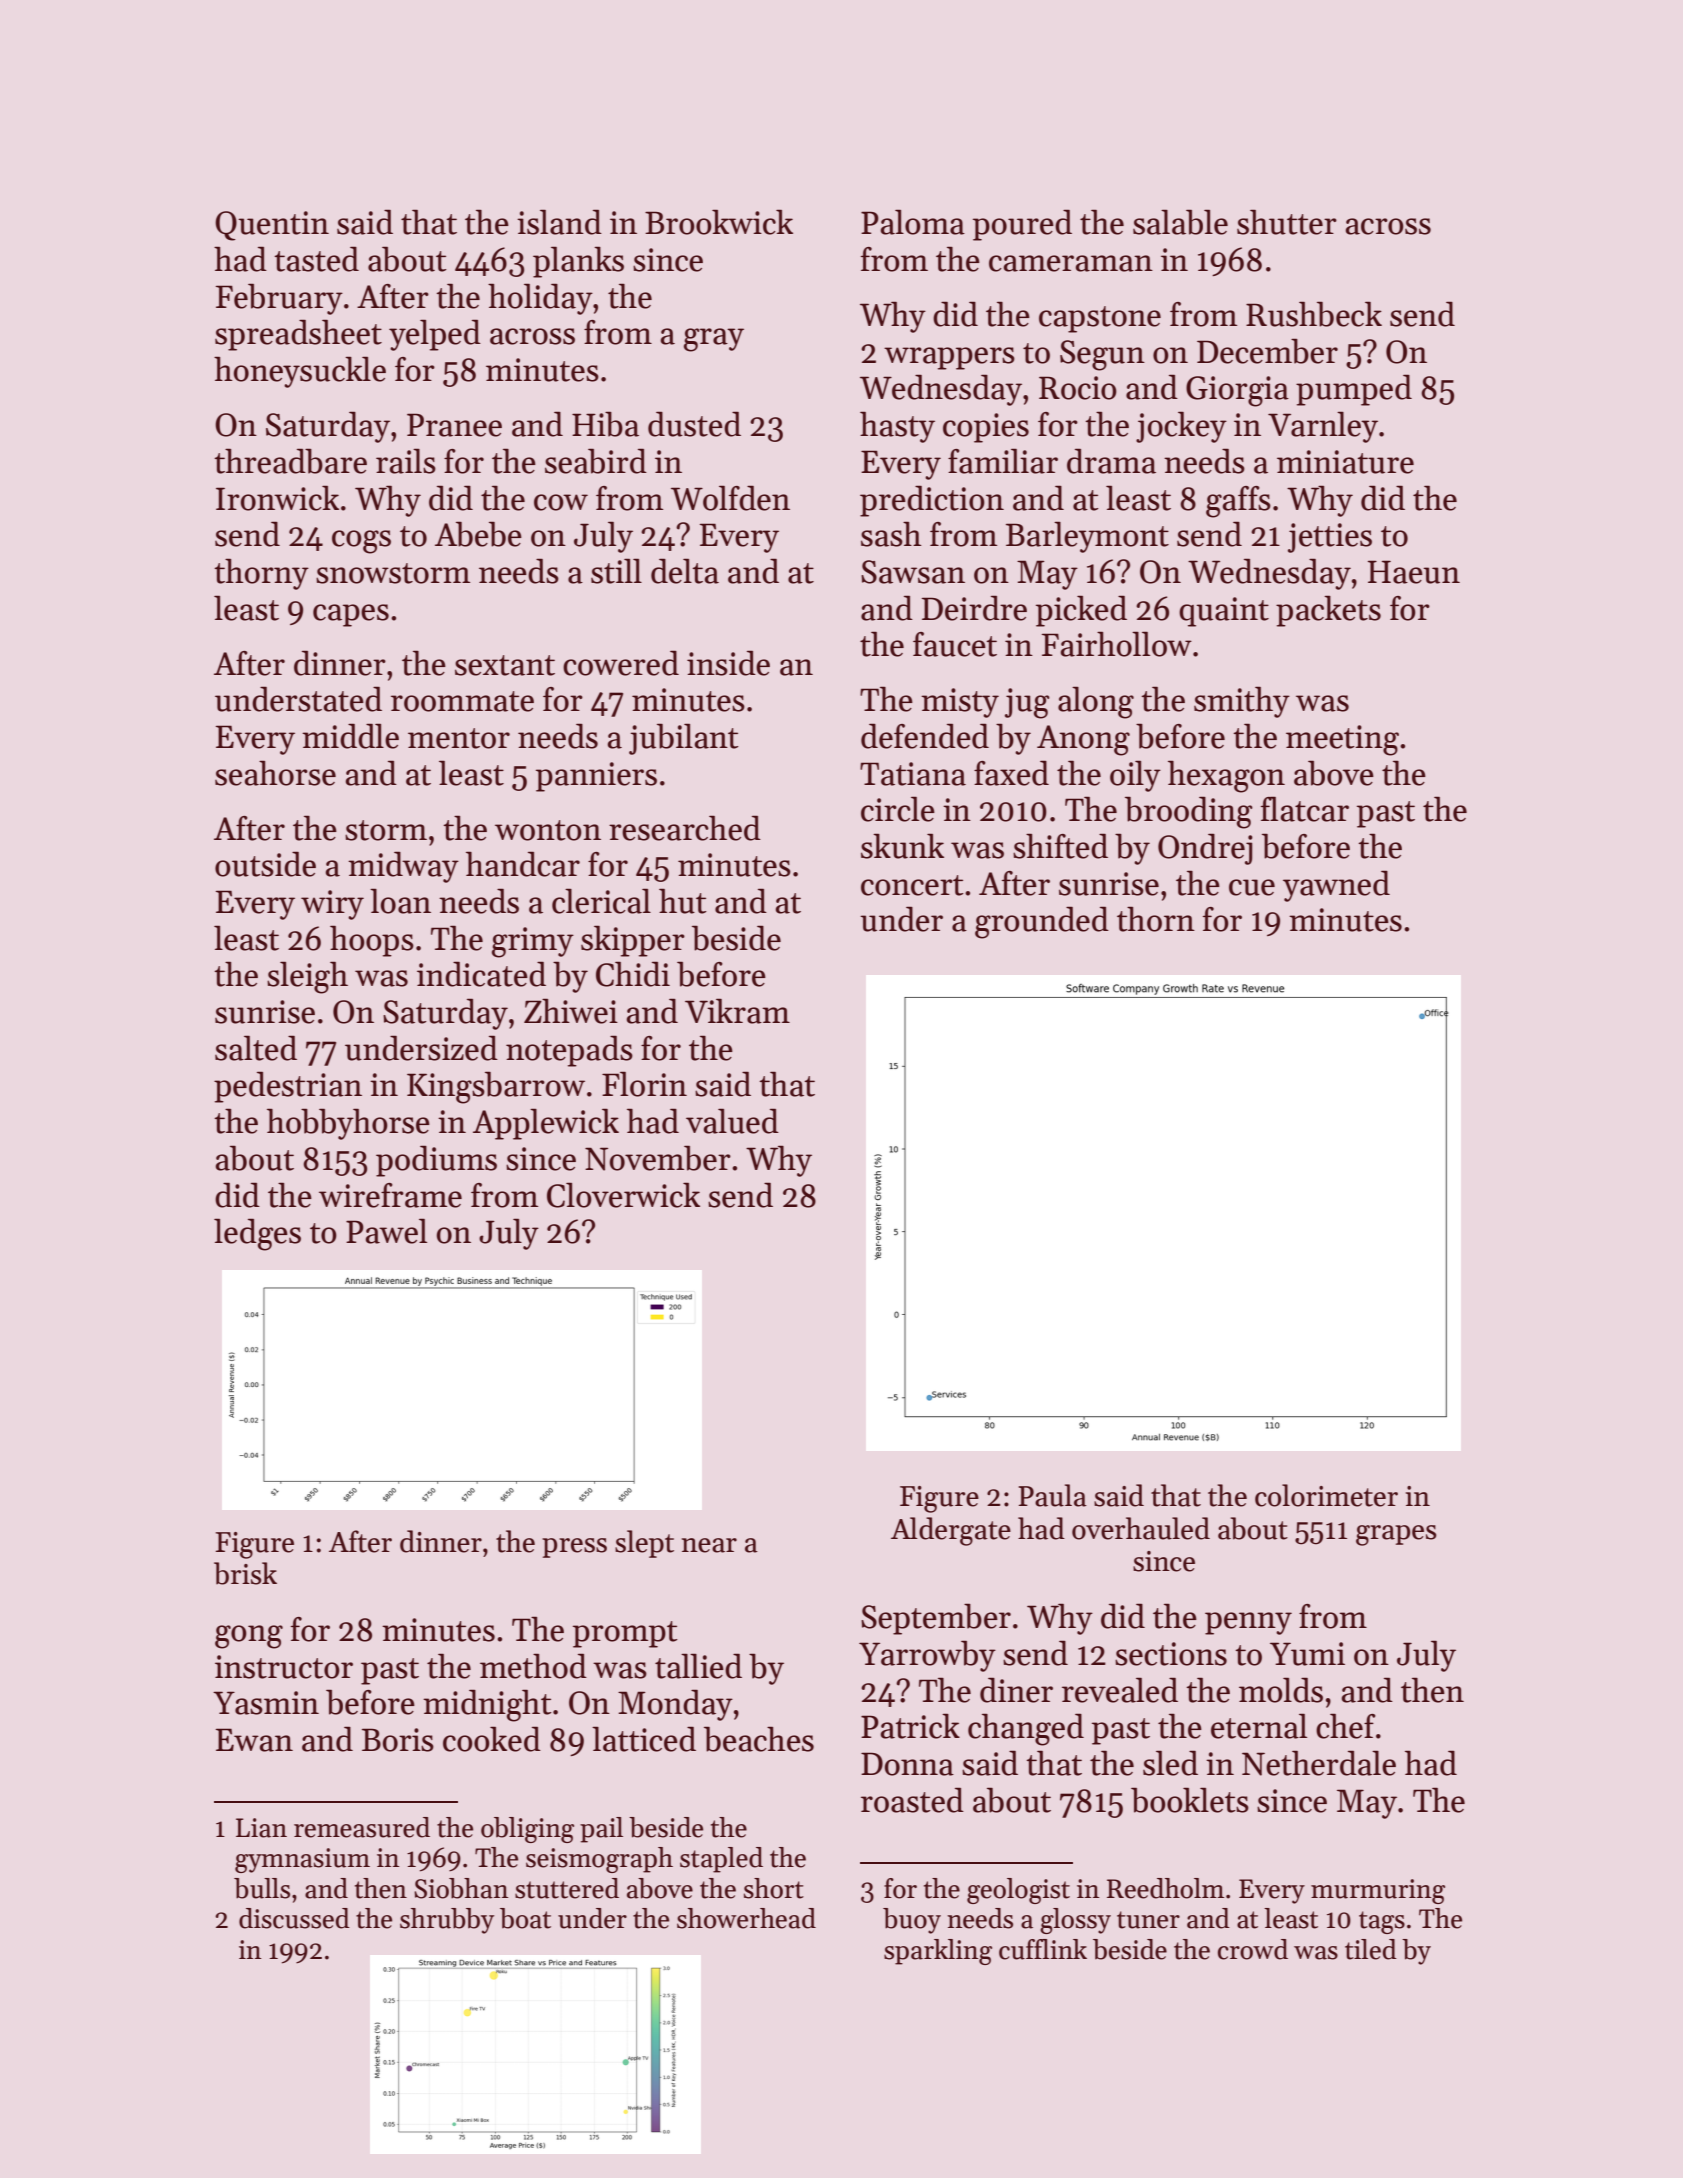 Image resolution: width=1683 pixels, height=2178 pixels. I want to click on shutter, so click(1287, 222).
